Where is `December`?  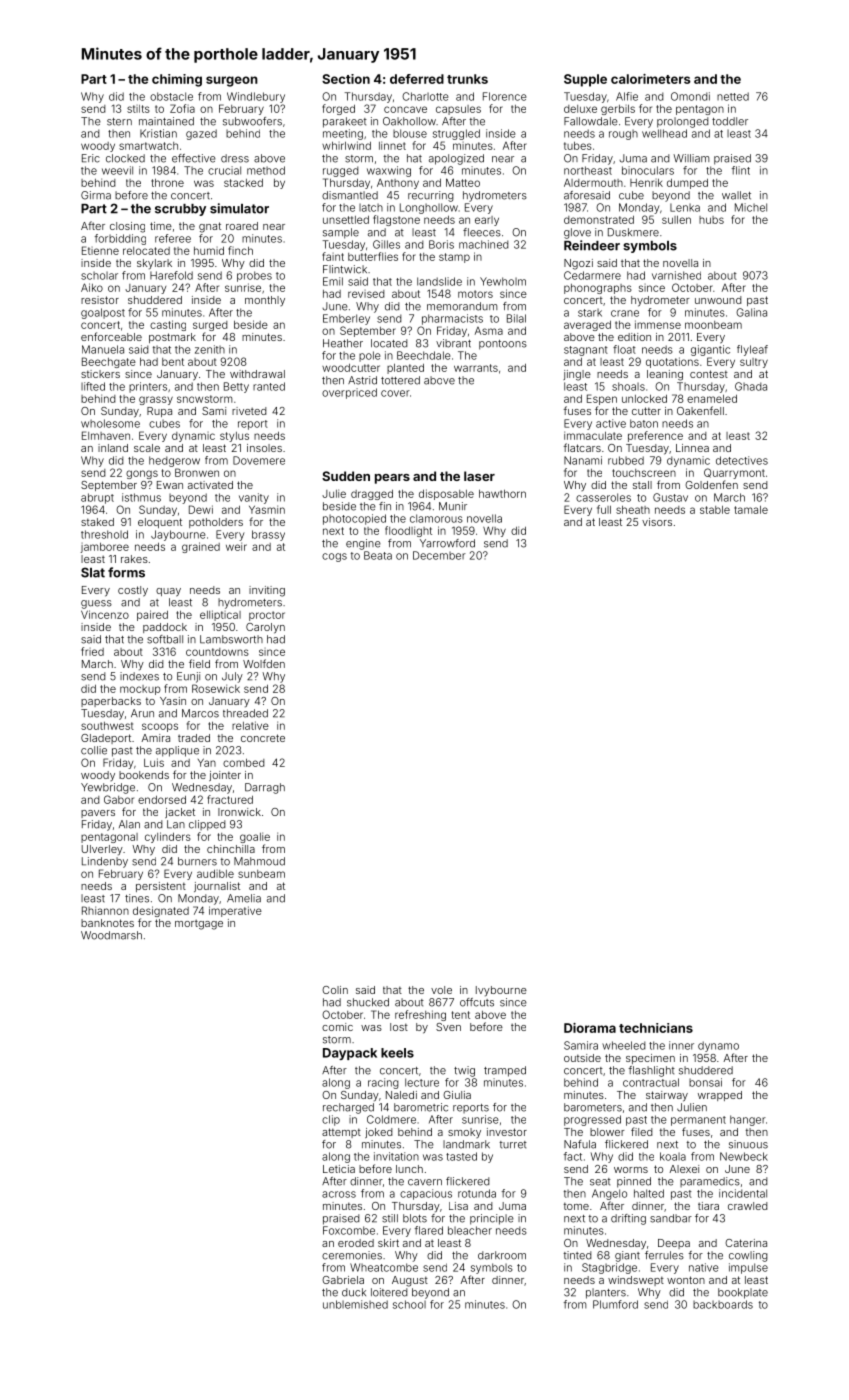
December is located at coordinates (439, 555).
